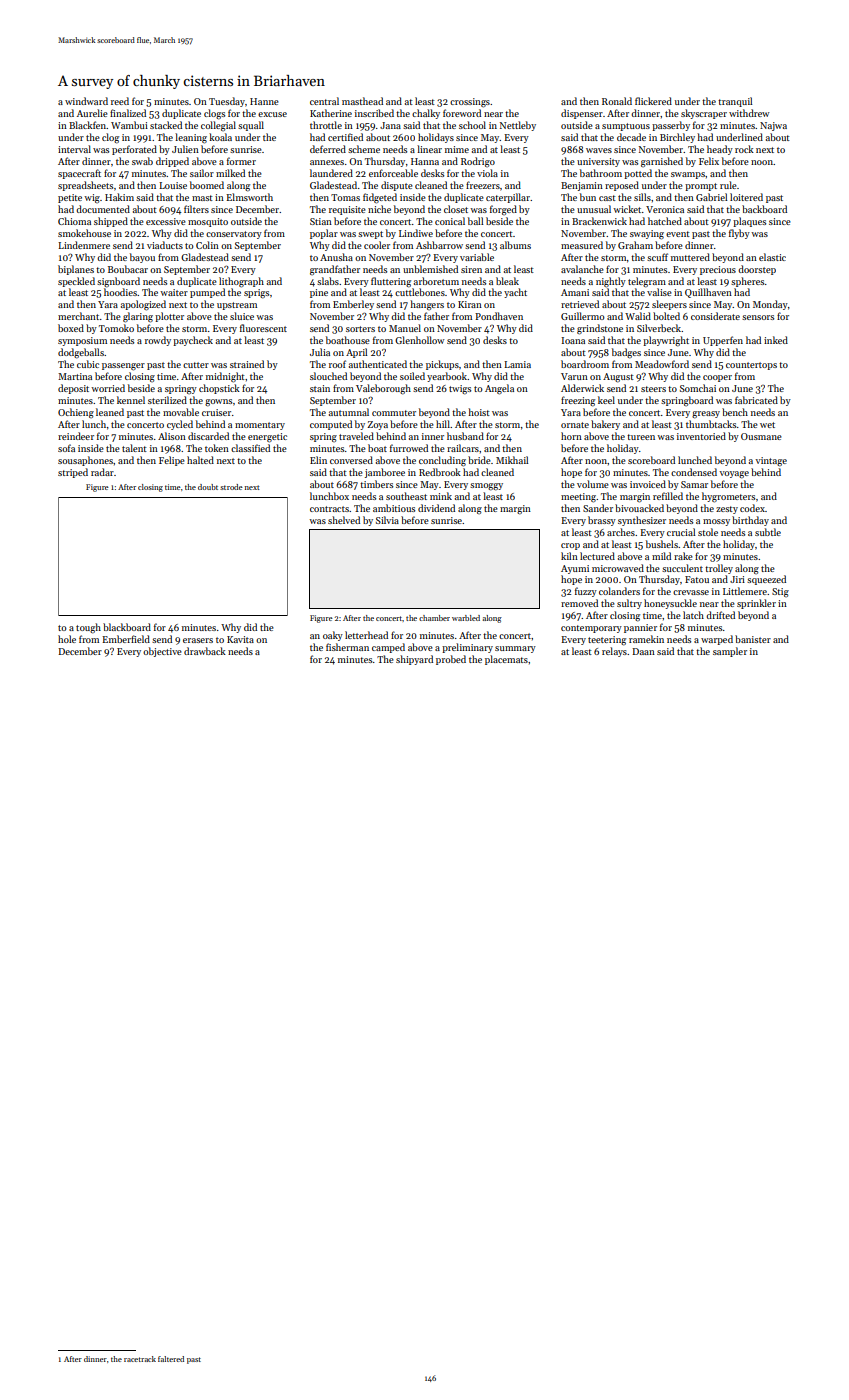 The image size is (849, 1400). What do you see at coordinates (67, 639) in the screenshot?
I see `hole` at bounding box center [67, 639].
